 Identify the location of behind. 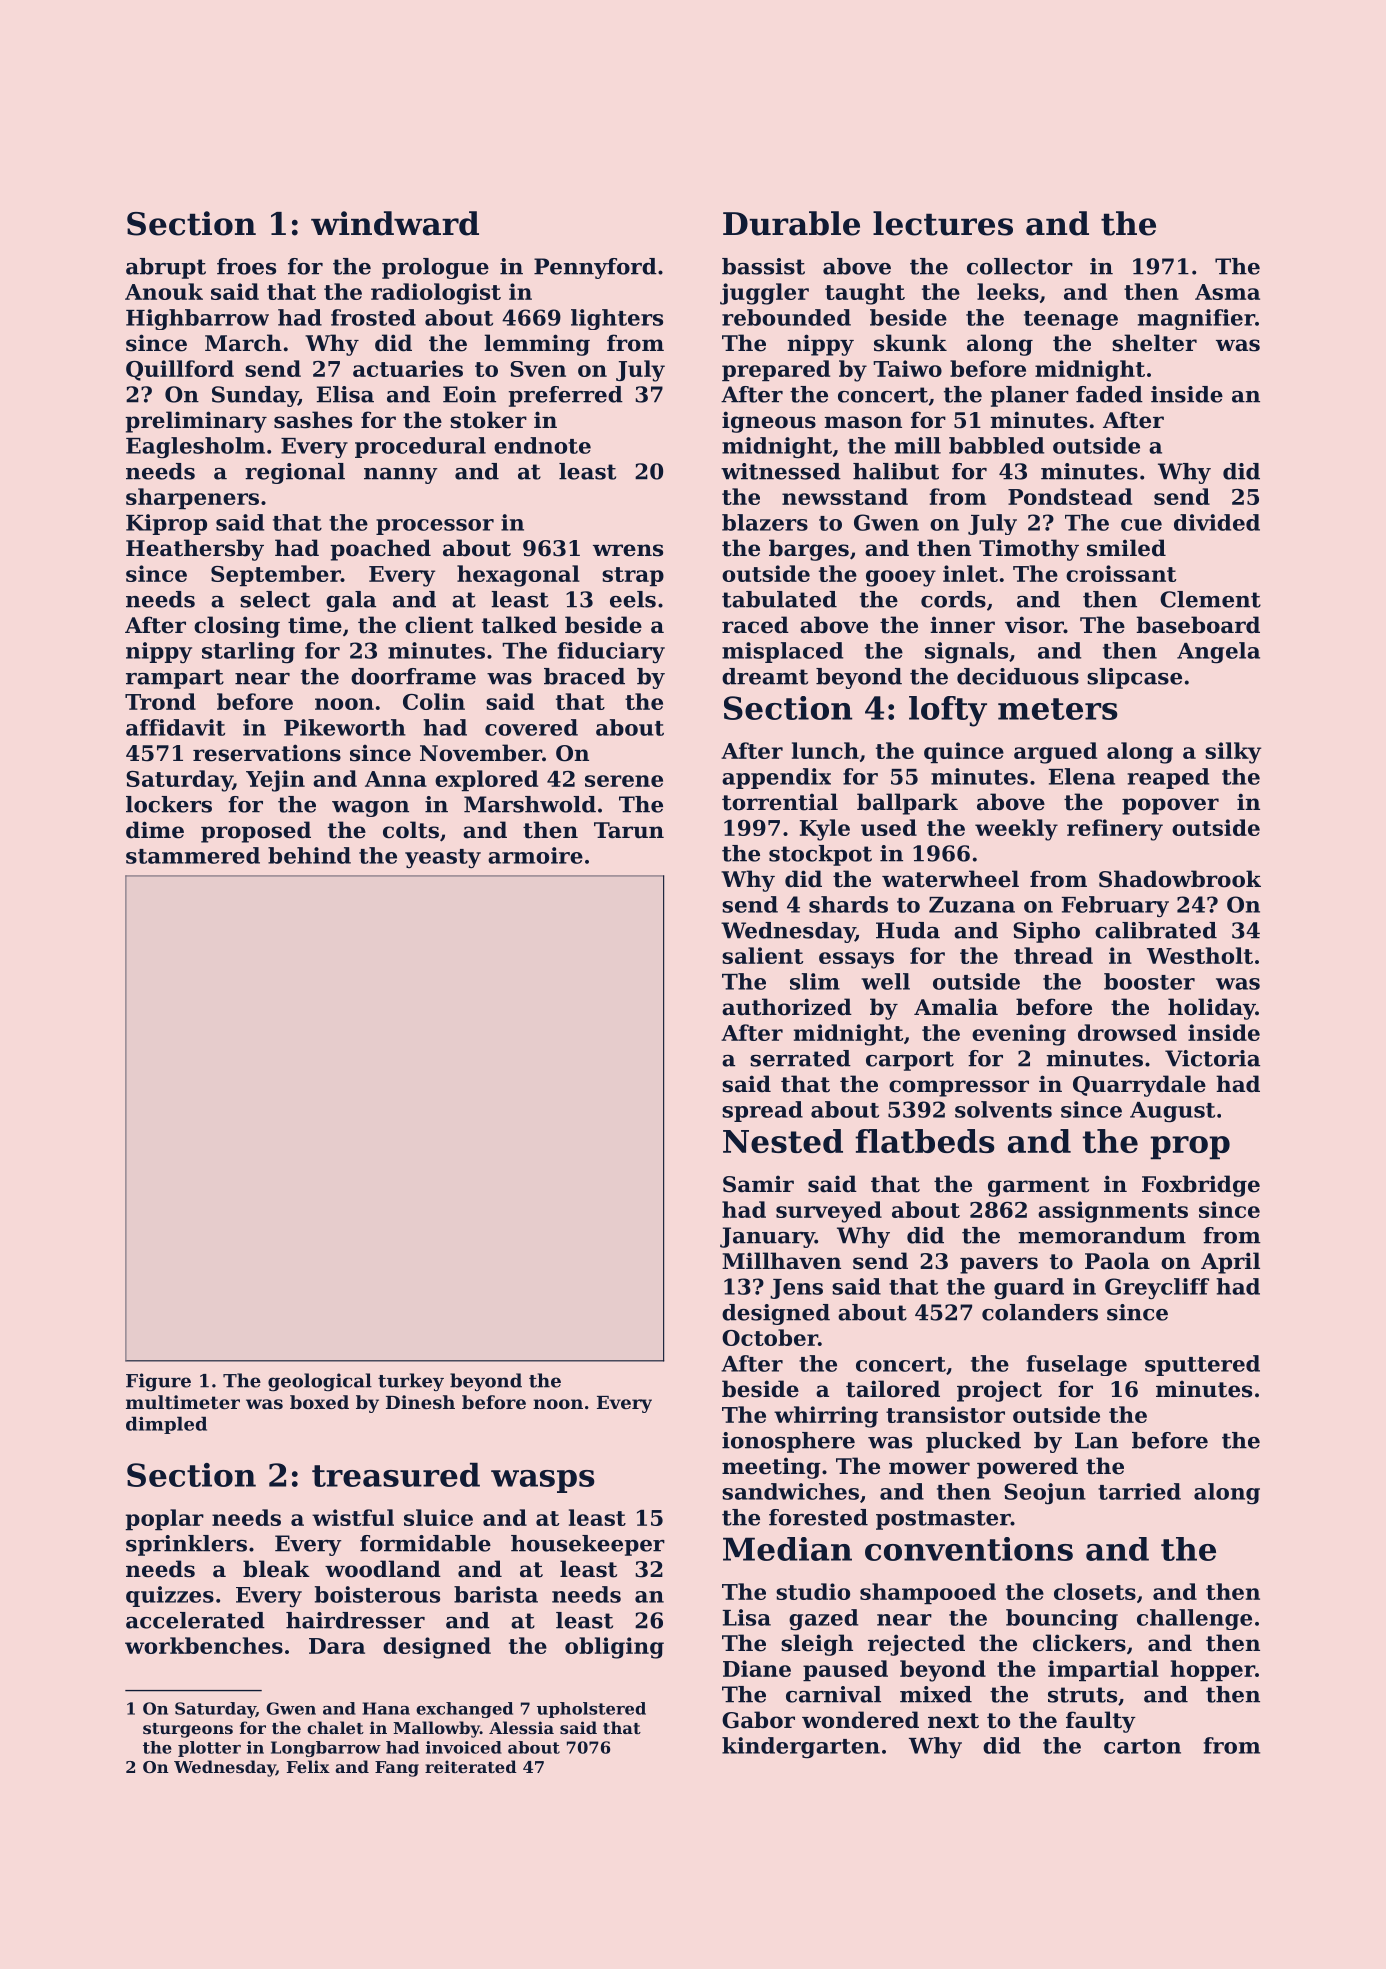
(309, 855).
